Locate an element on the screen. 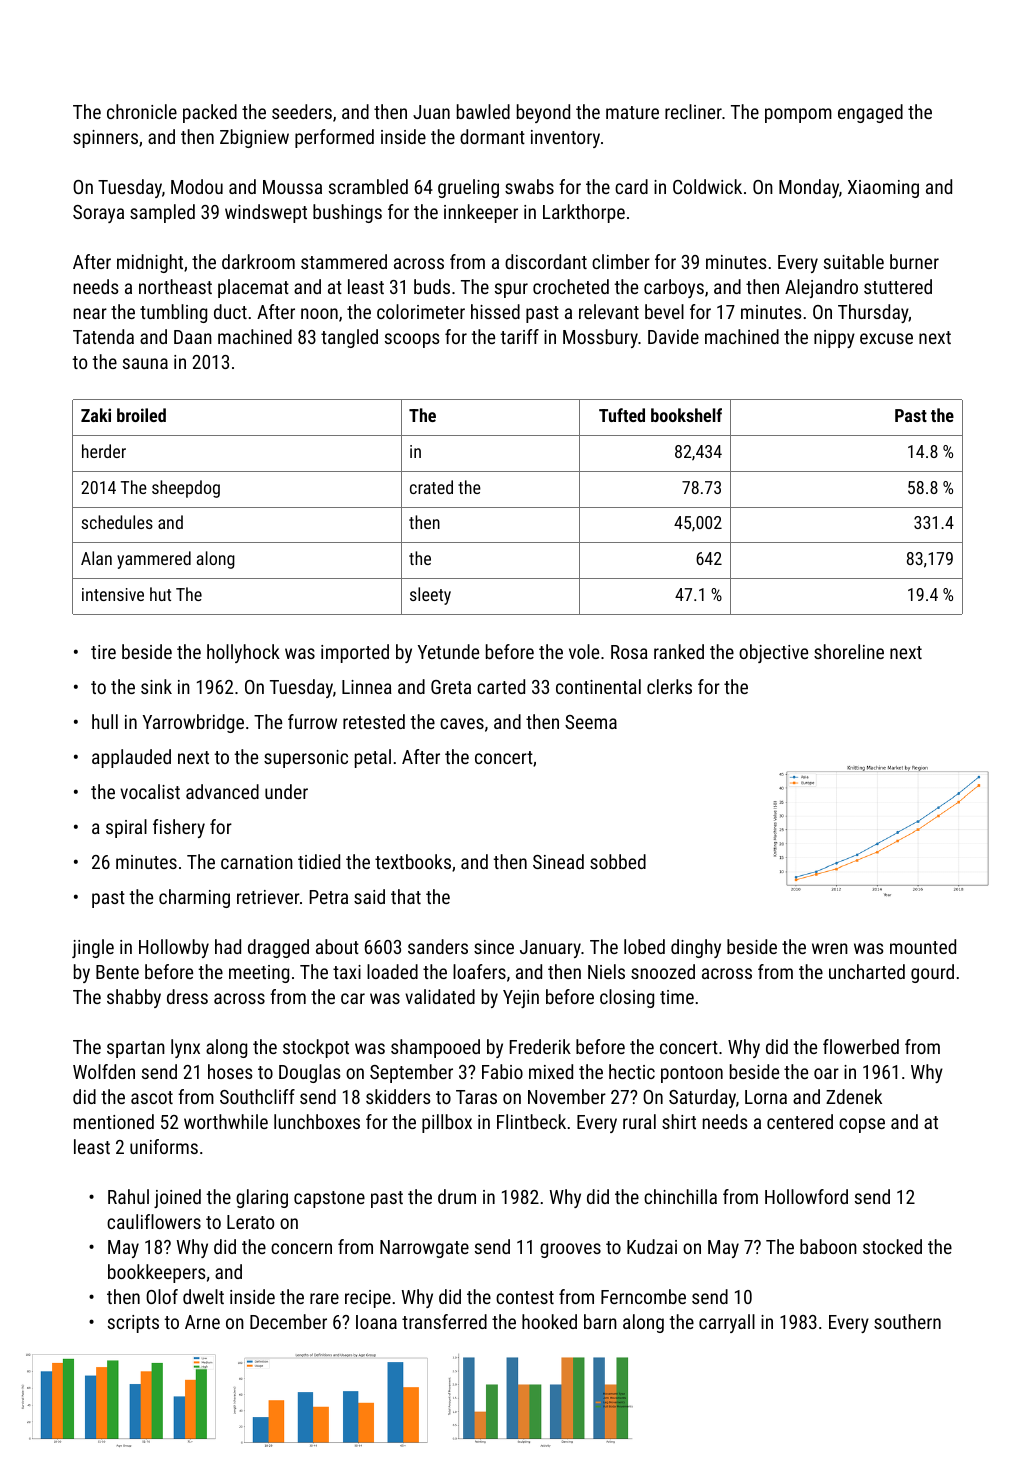 Image resolution: width=1035 pixels, height=1470 pixels. nippy is located at coordinates (834, 339).
